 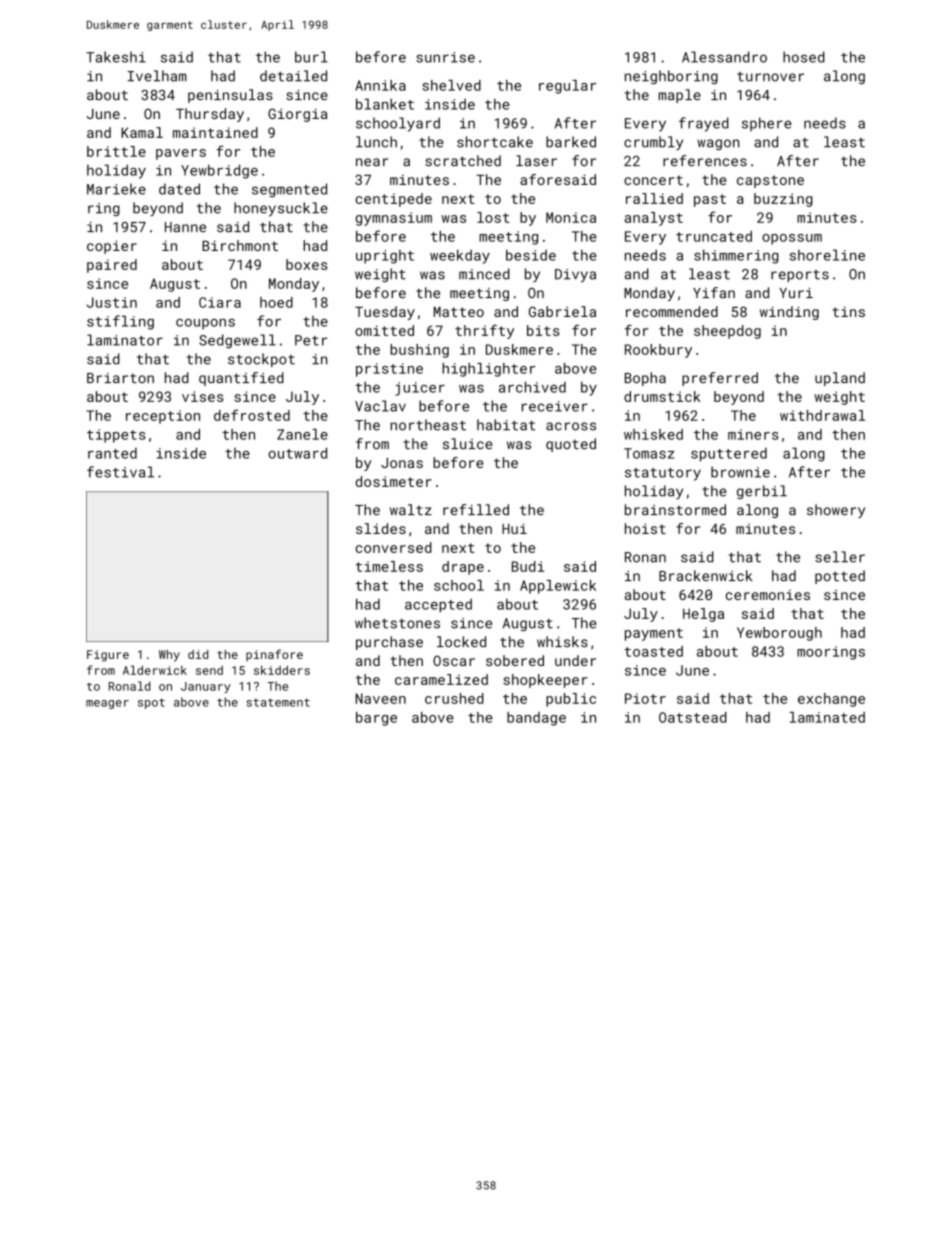 What do you see at coordinates (311, 57) in the screenshot?
I see `burl` at bounding box center [311, 57].
